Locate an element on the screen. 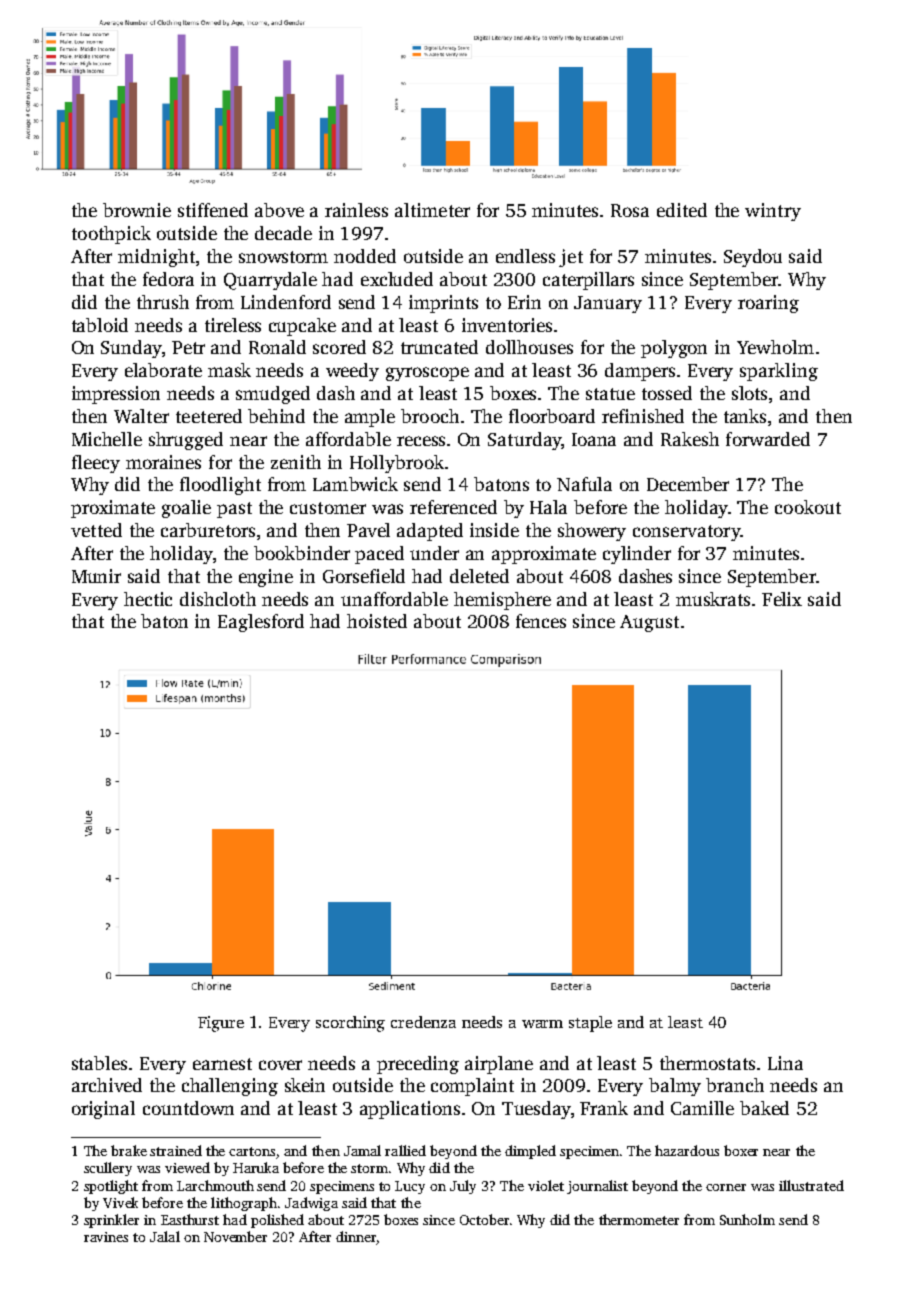  altimeter is located at coordinates (432, 210).
